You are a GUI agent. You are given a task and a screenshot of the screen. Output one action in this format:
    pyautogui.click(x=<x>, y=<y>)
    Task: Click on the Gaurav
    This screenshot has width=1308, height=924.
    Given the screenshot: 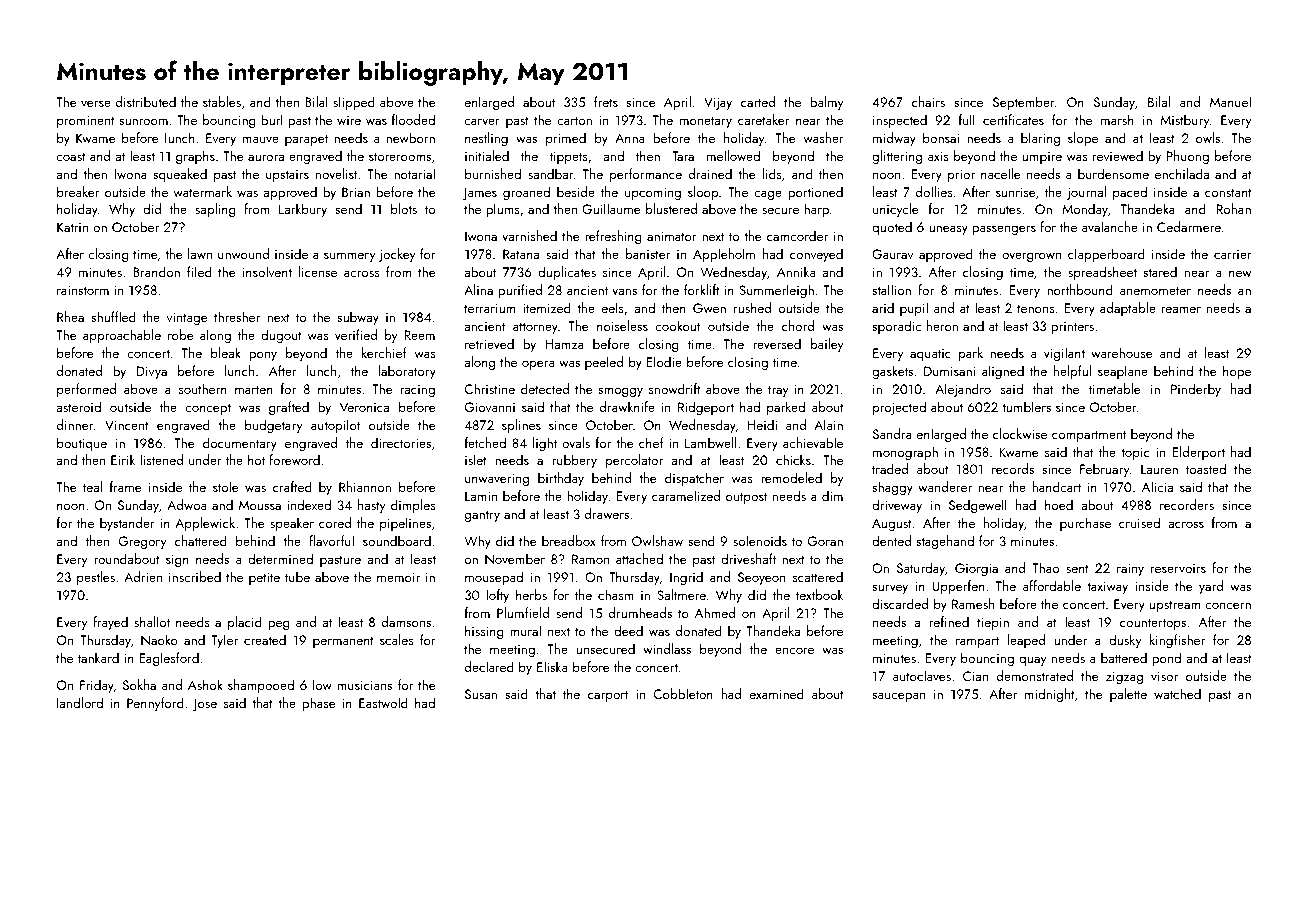 What is the action you would take?
    pyautogui.click(x=892, y=254)
